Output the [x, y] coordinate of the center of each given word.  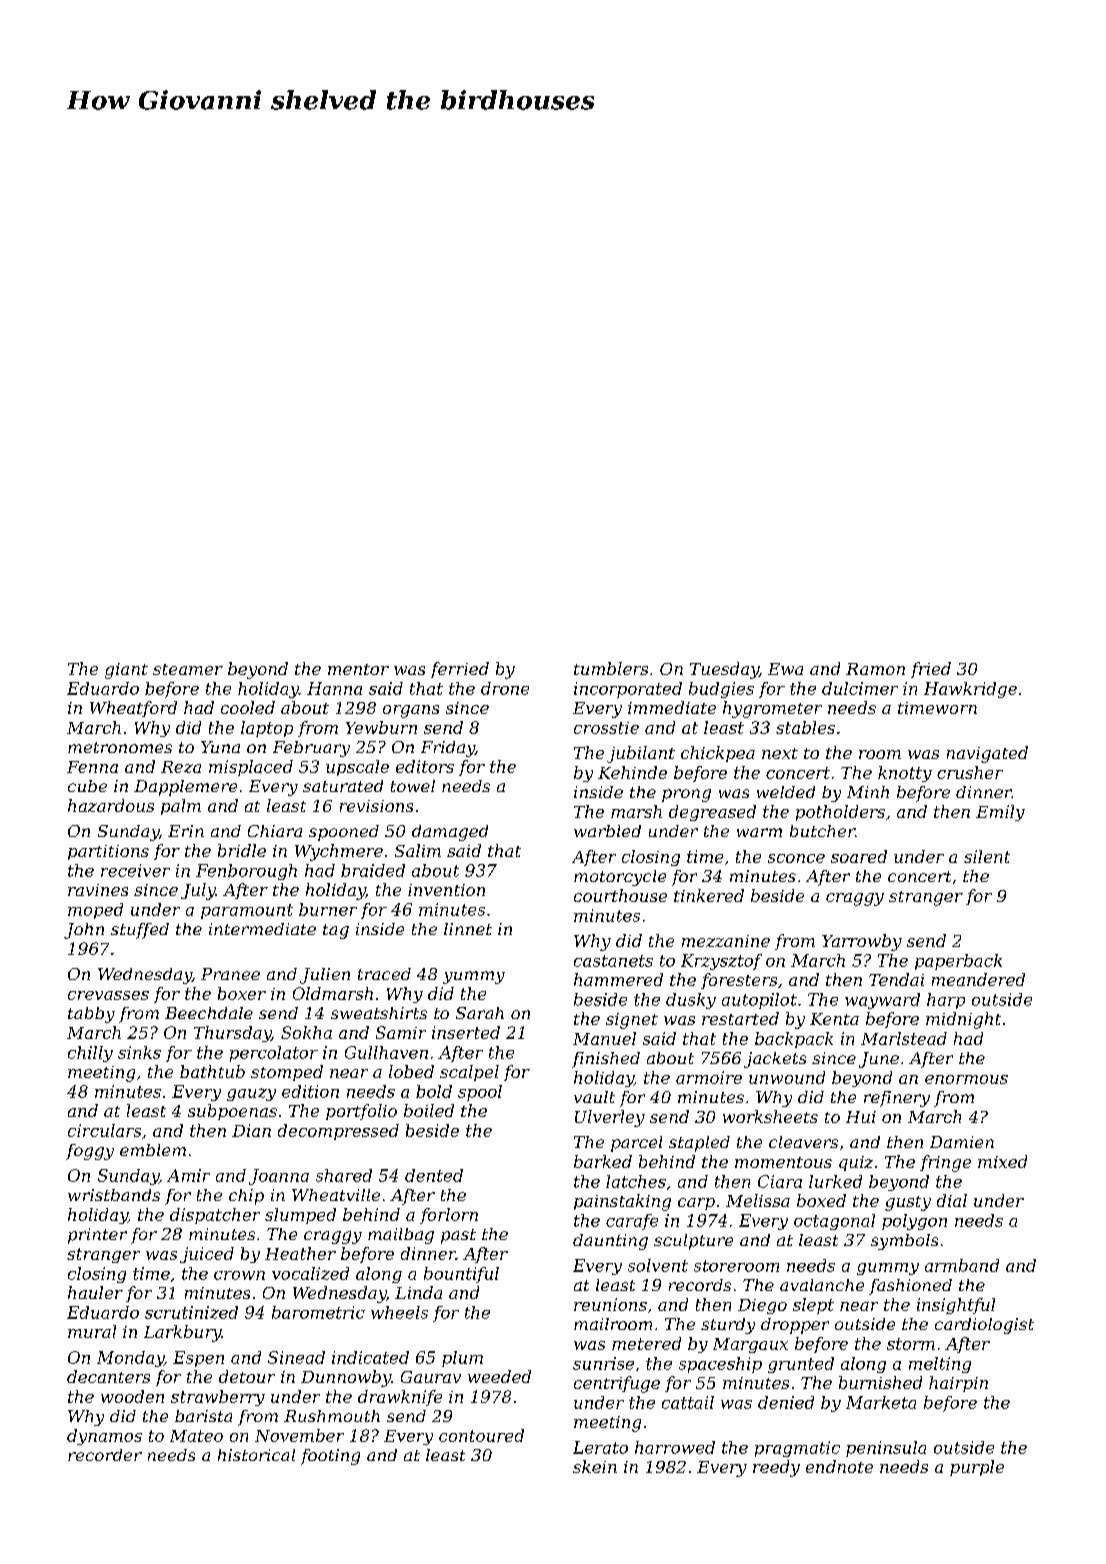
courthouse [620, 895]
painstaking [622, 1202]
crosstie [606, 728]
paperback [958, 962]
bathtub [212, 1071]
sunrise [603, 1363]
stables [805, 727]
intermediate [262, 929]
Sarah [480, 1013]
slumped [300, 1216]
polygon [914, 1222]
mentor [358, 669]
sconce [796, 858]
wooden [132, 1396]
